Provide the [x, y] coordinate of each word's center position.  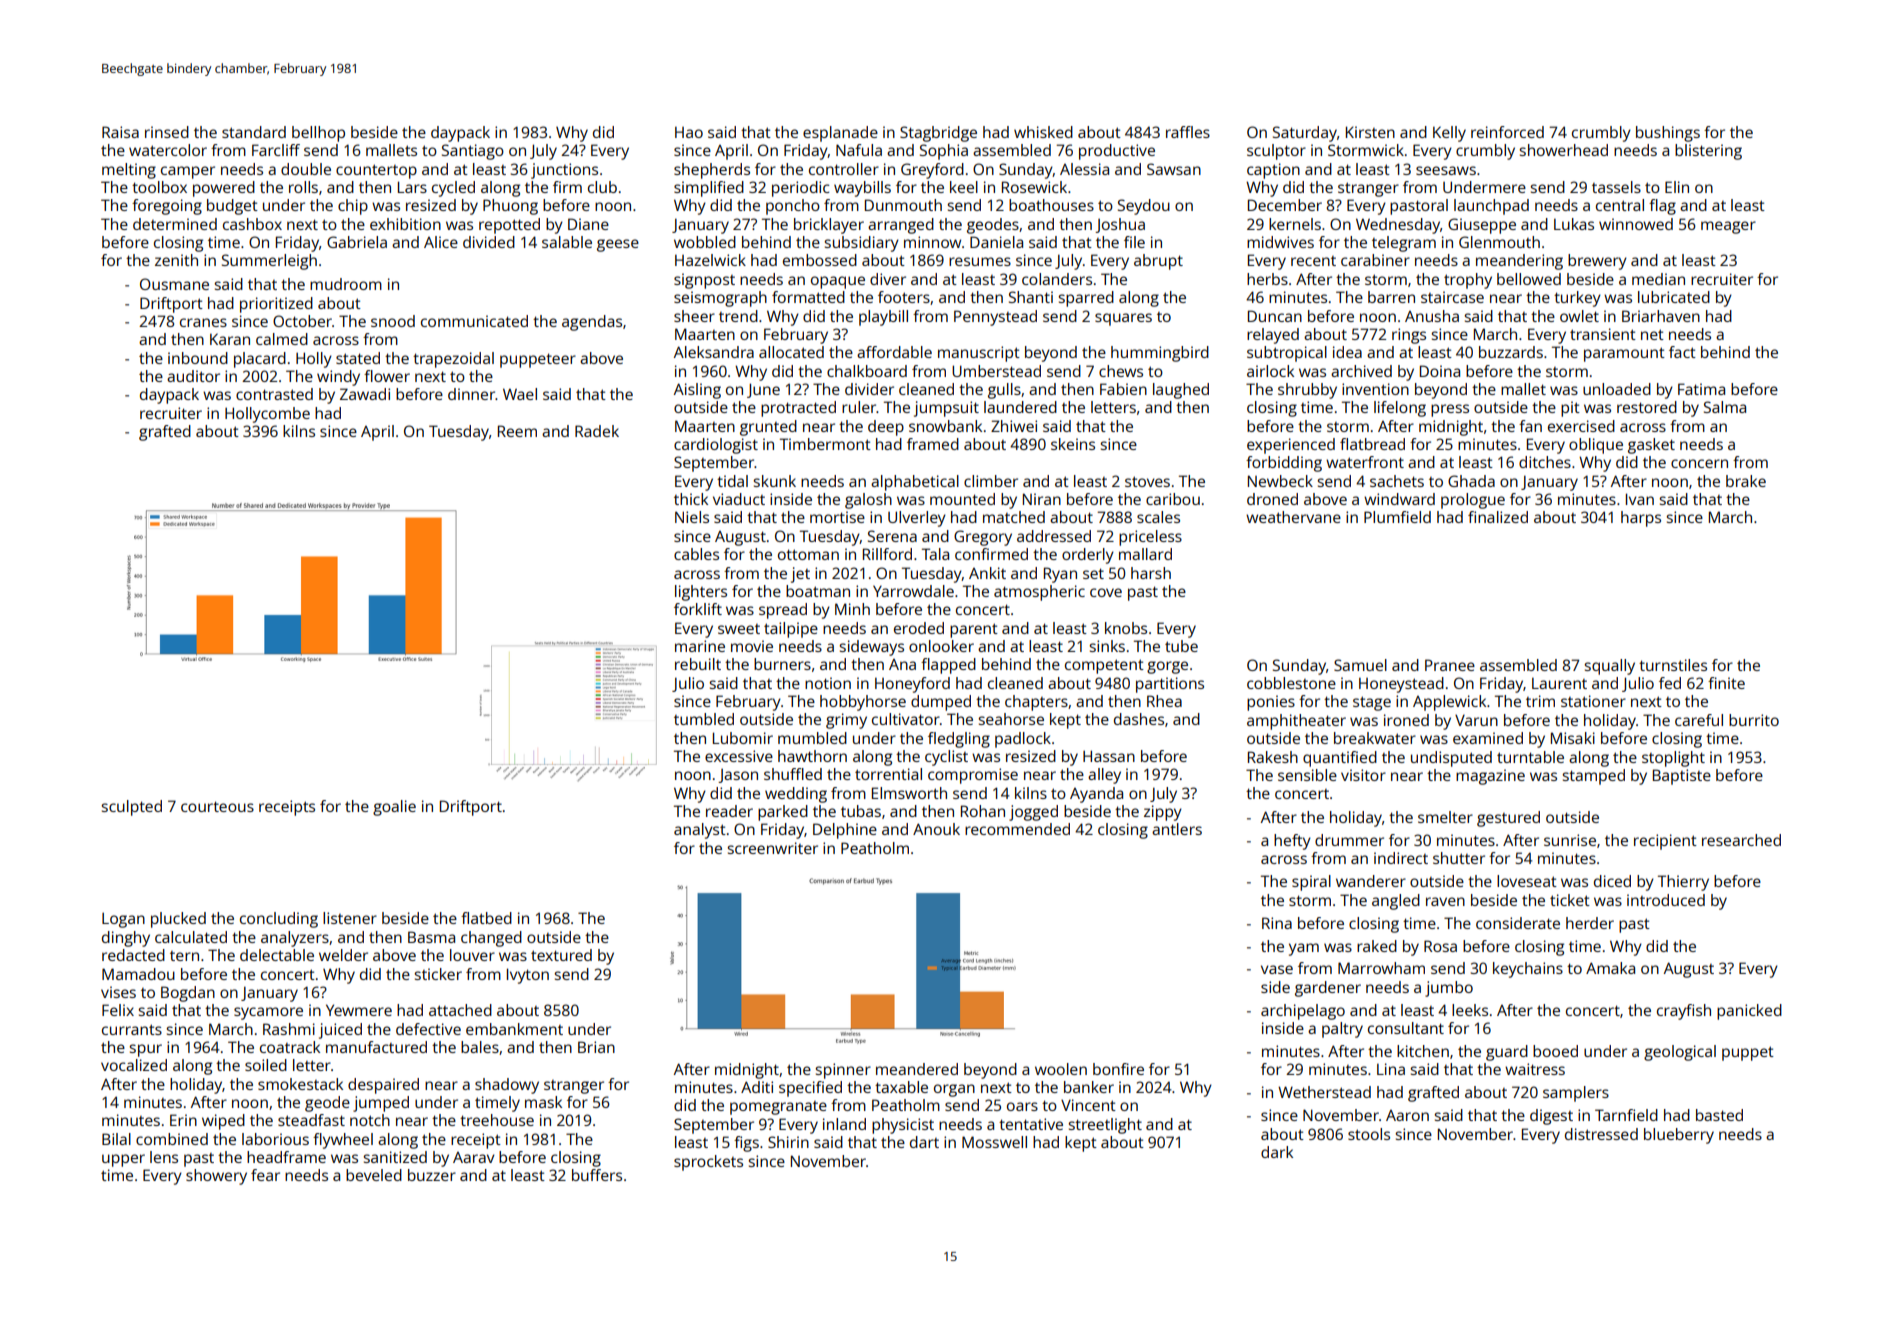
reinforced [1507, 132]
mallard [1145, 554]
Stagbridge [938, 134]
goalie [394, 808]
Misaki [1573, 738]
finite [1726, 683]
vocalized [134, 1065]
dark [1277, 1152]
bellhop [318, 134]
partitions [1170, 685]
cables [696, 554]
